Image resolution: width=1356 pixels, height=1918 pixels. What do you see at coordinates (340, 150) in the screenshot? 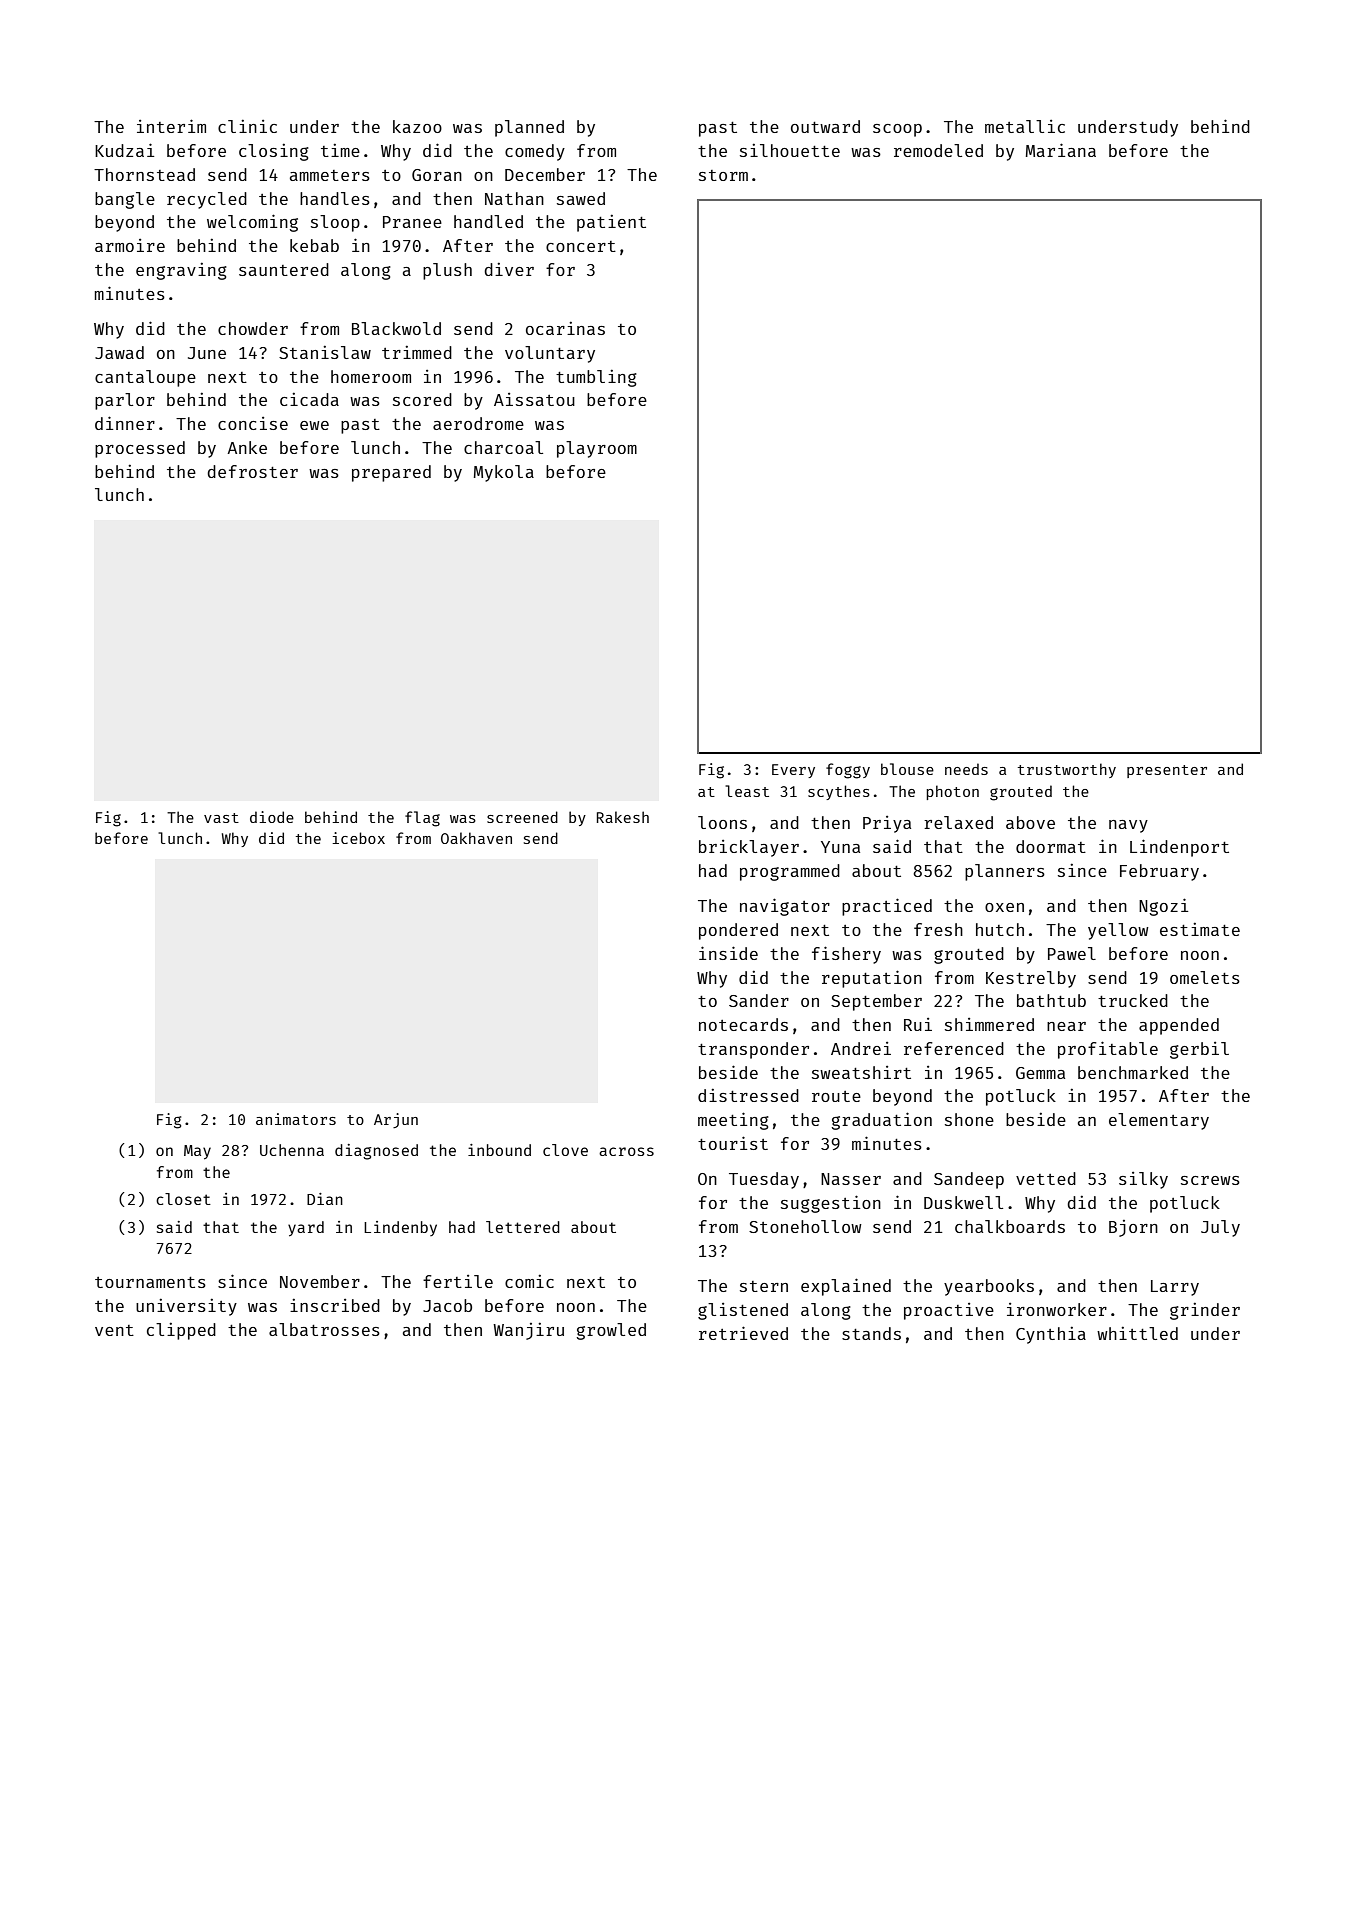
I see `time` at bounding box center [340, 150].
